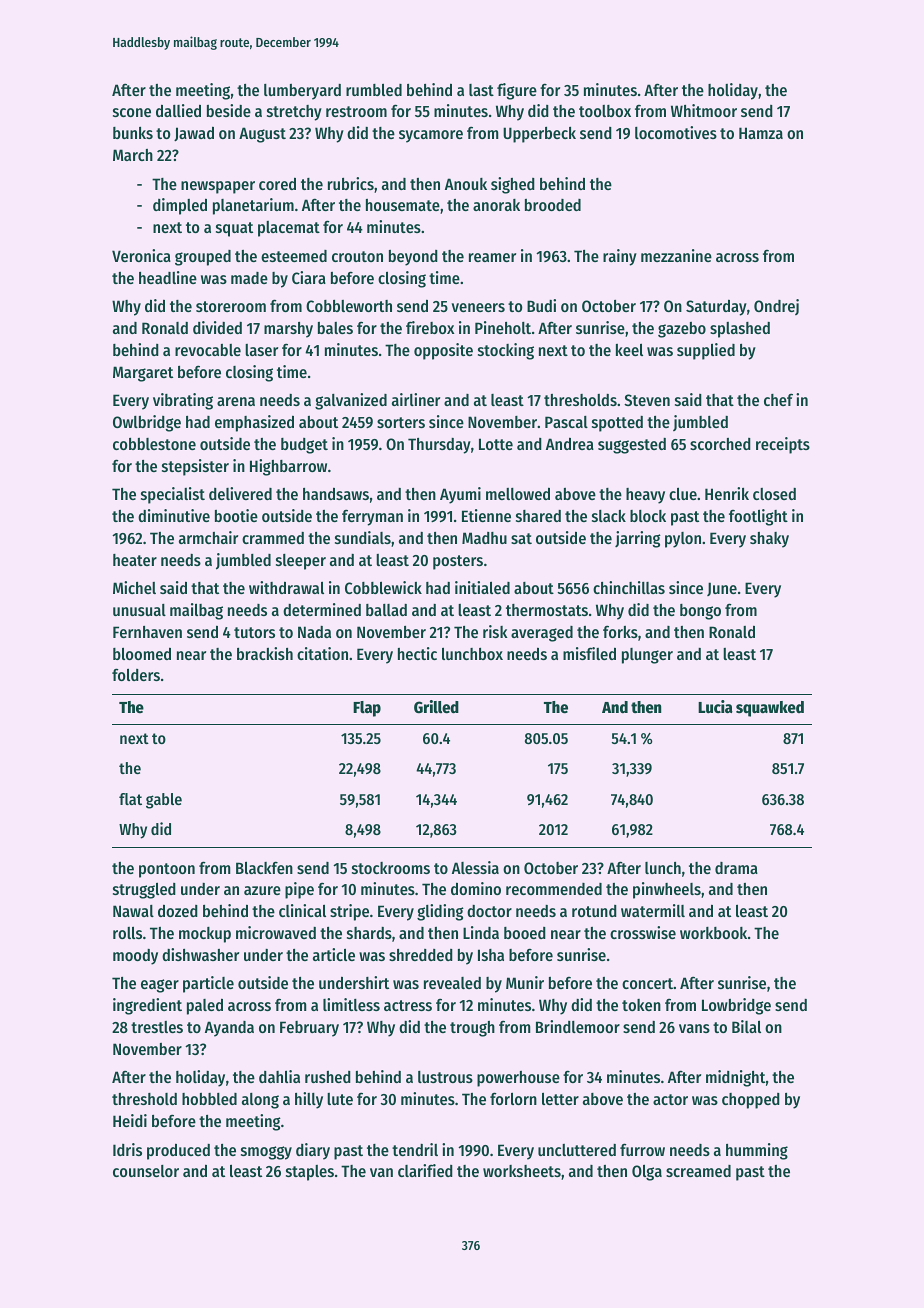 Image resolution: width=924 pixels, height=1308 pixels. Describe the element at coordinates (146, 1171) in the screenshot. I see `counselor` at that location.
